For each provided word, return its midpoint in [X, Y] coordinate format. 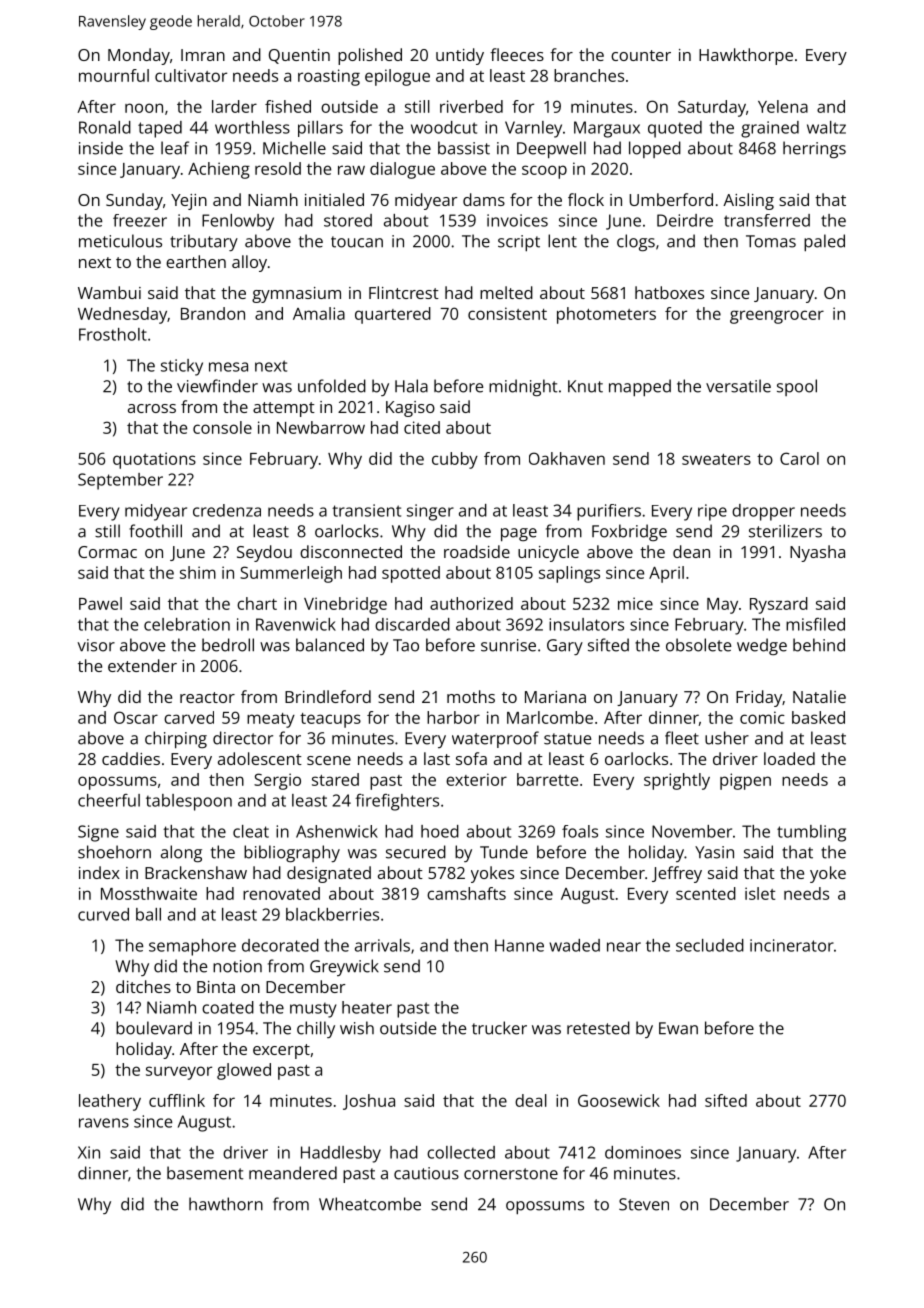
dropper [763, 512]
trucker [499, 1028]
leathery [110, 1102]
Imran [203, 55]
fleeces [517, 54]
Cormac [107, 552]
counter [641, 55]
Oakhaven [567, 458]
